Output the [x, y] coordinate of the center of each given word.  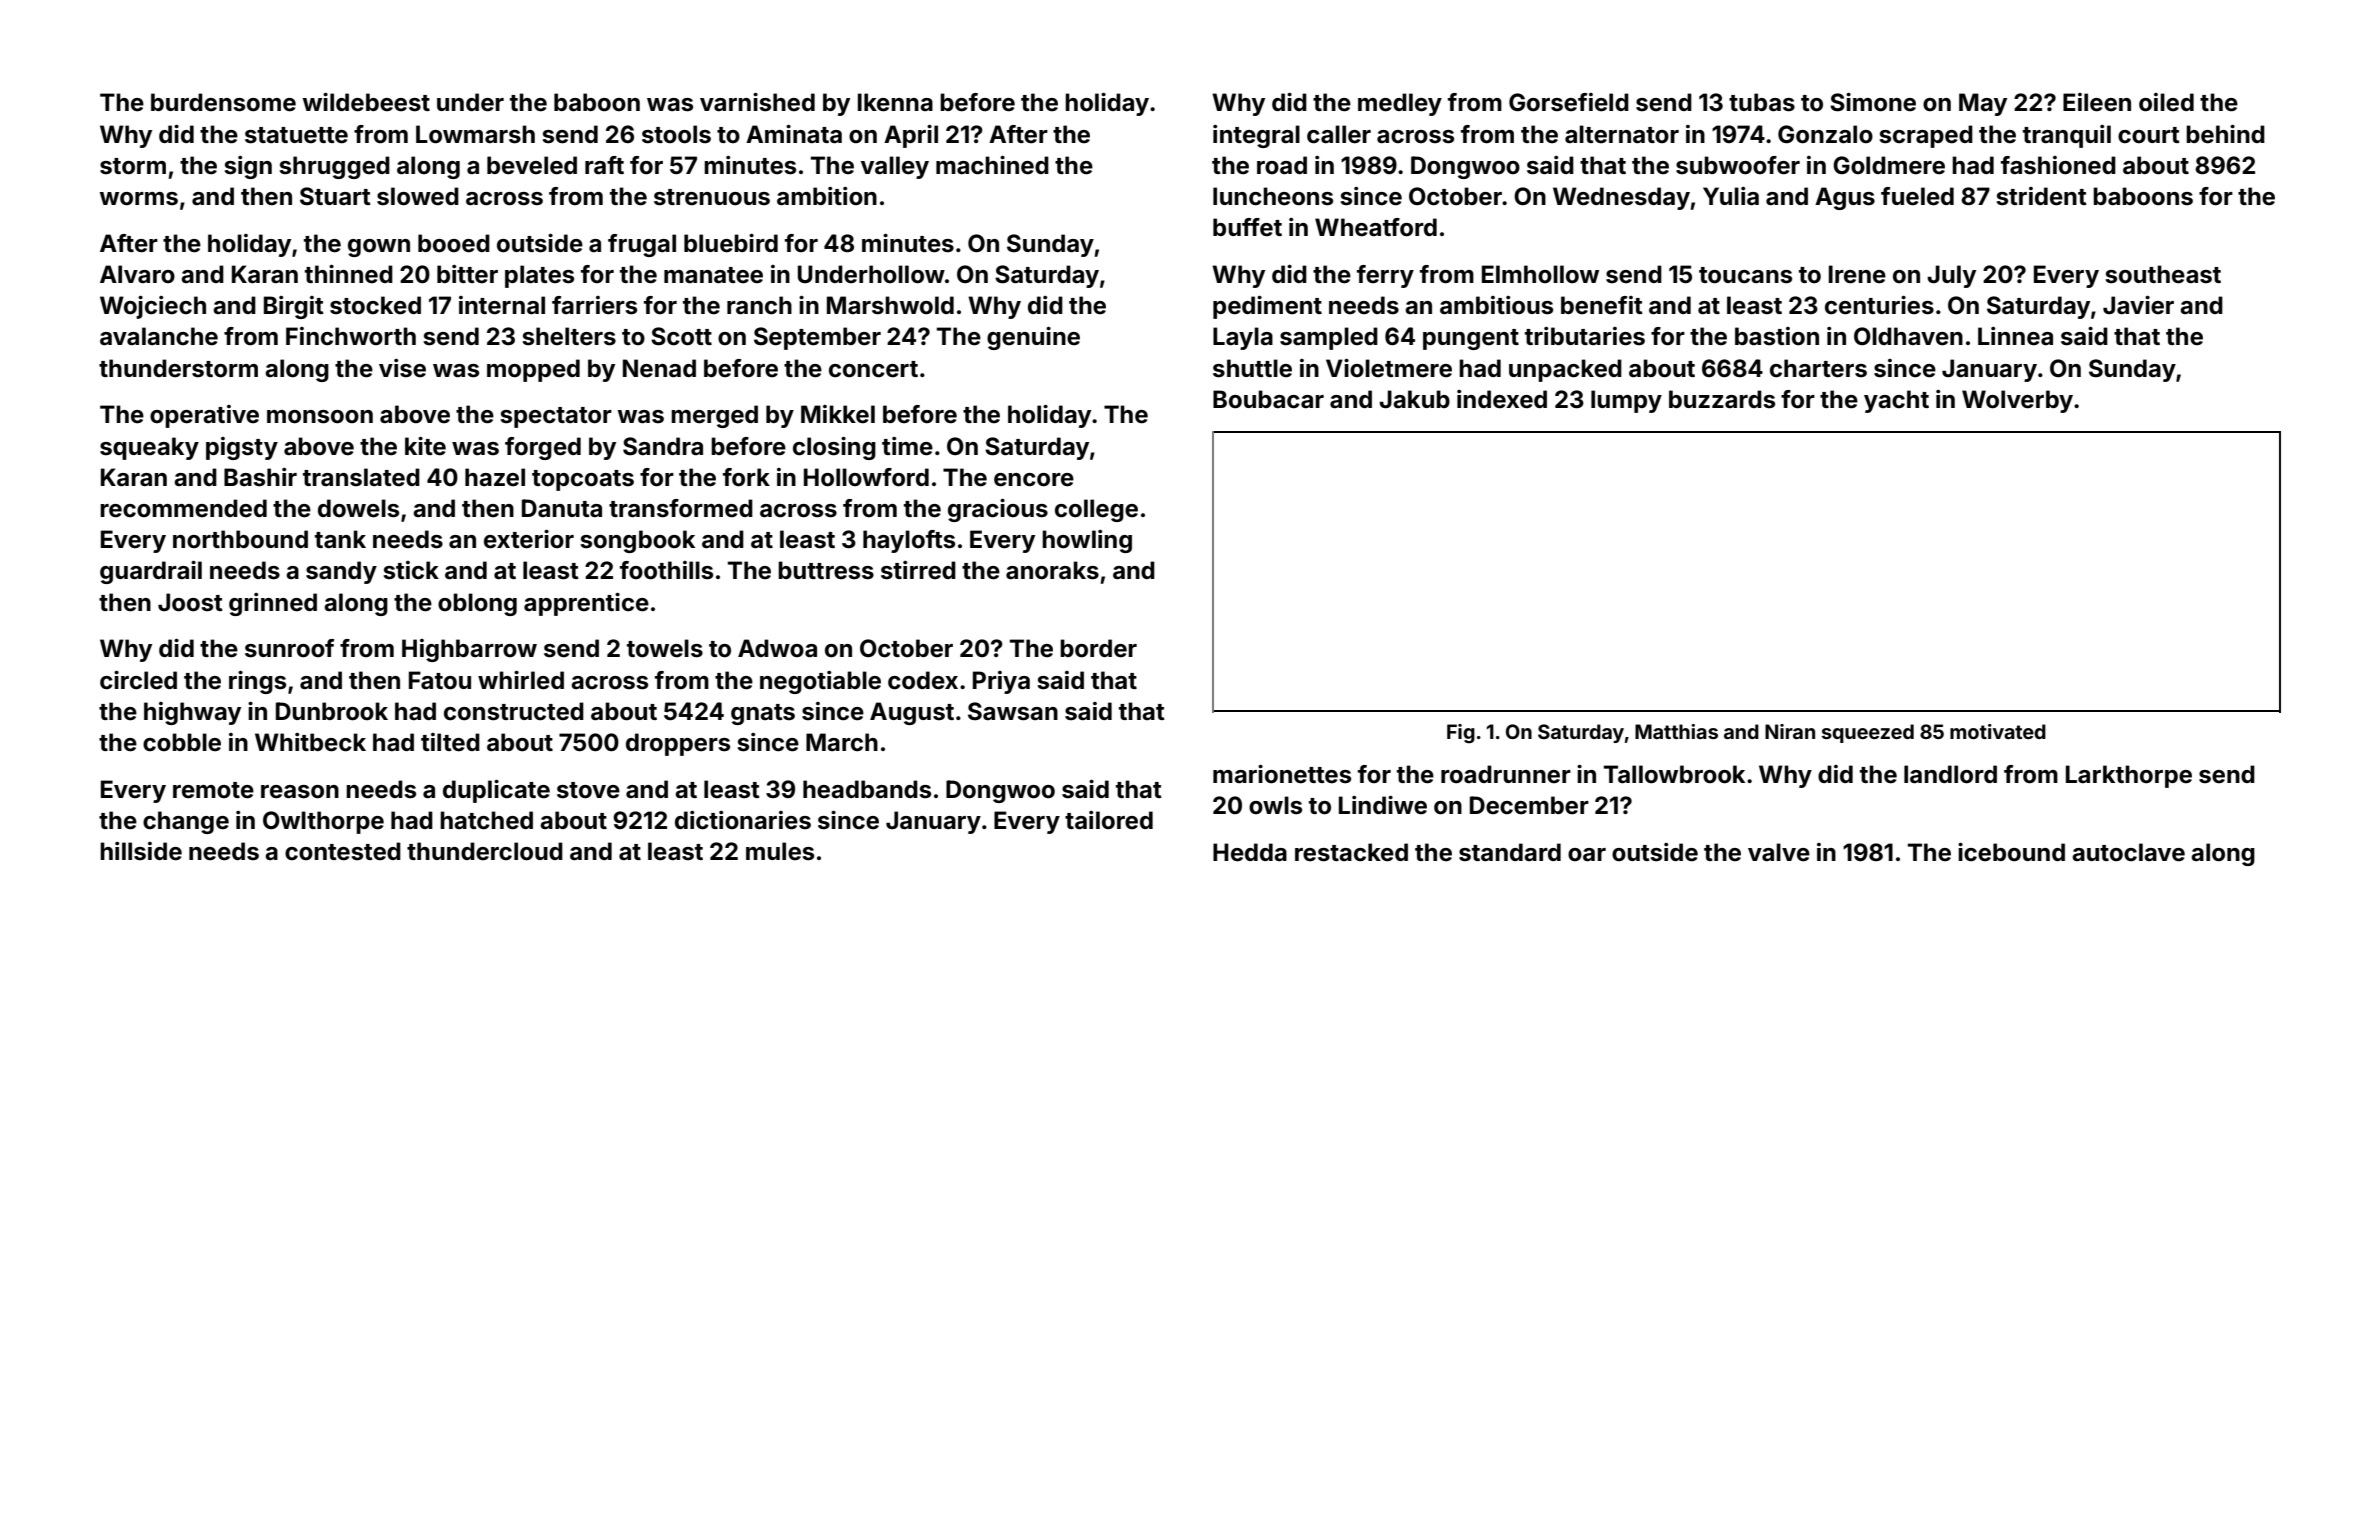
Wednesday [1621, 198]
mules [780, 851]
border [1098, 648]
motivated [1998, 731]
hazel [495, 477]
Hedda [1250, 852]
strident [2041, 196]
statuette [296, 135]
